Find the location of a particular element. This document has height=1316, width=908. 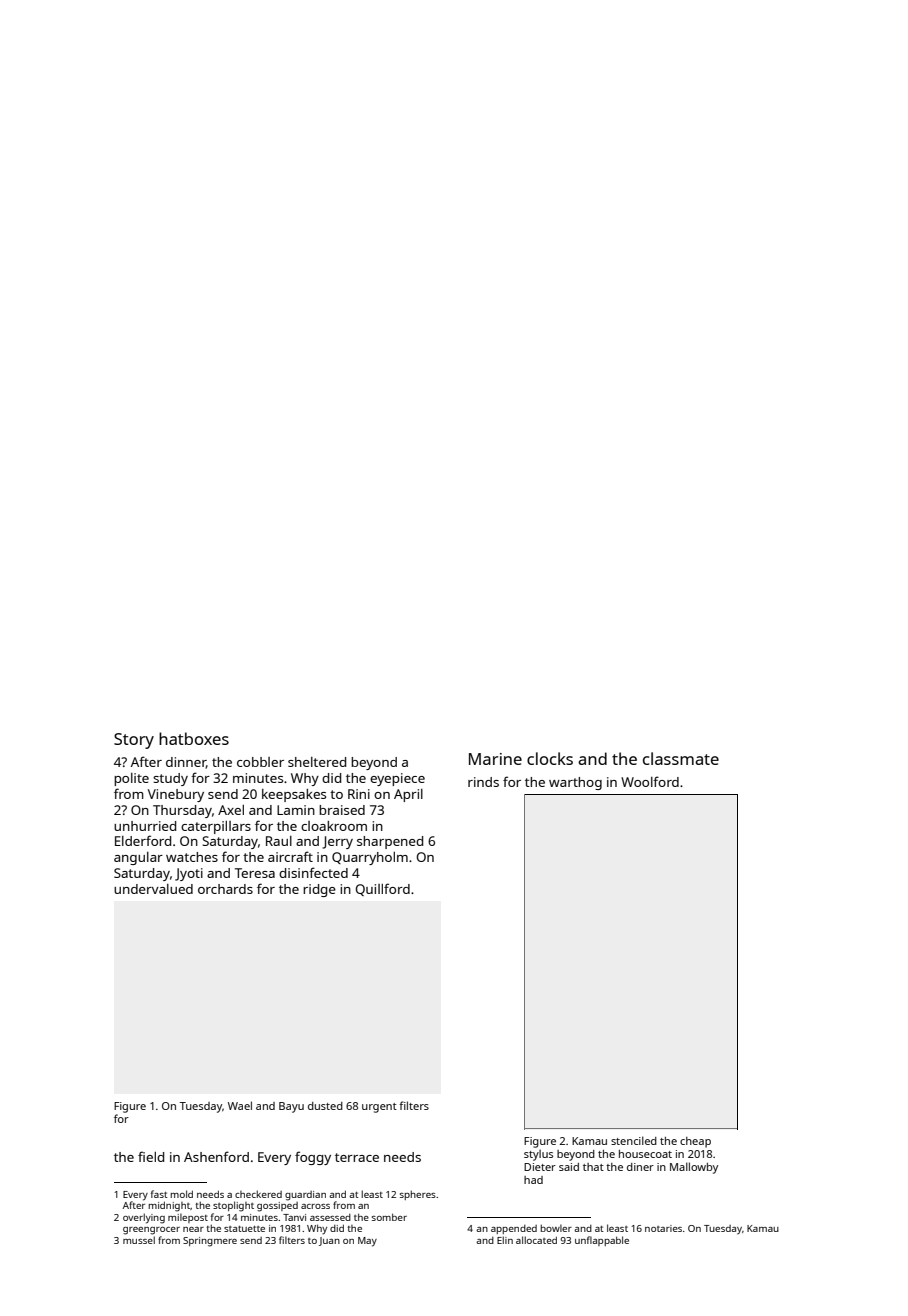

warthog is located at coordinates (575, 783).
